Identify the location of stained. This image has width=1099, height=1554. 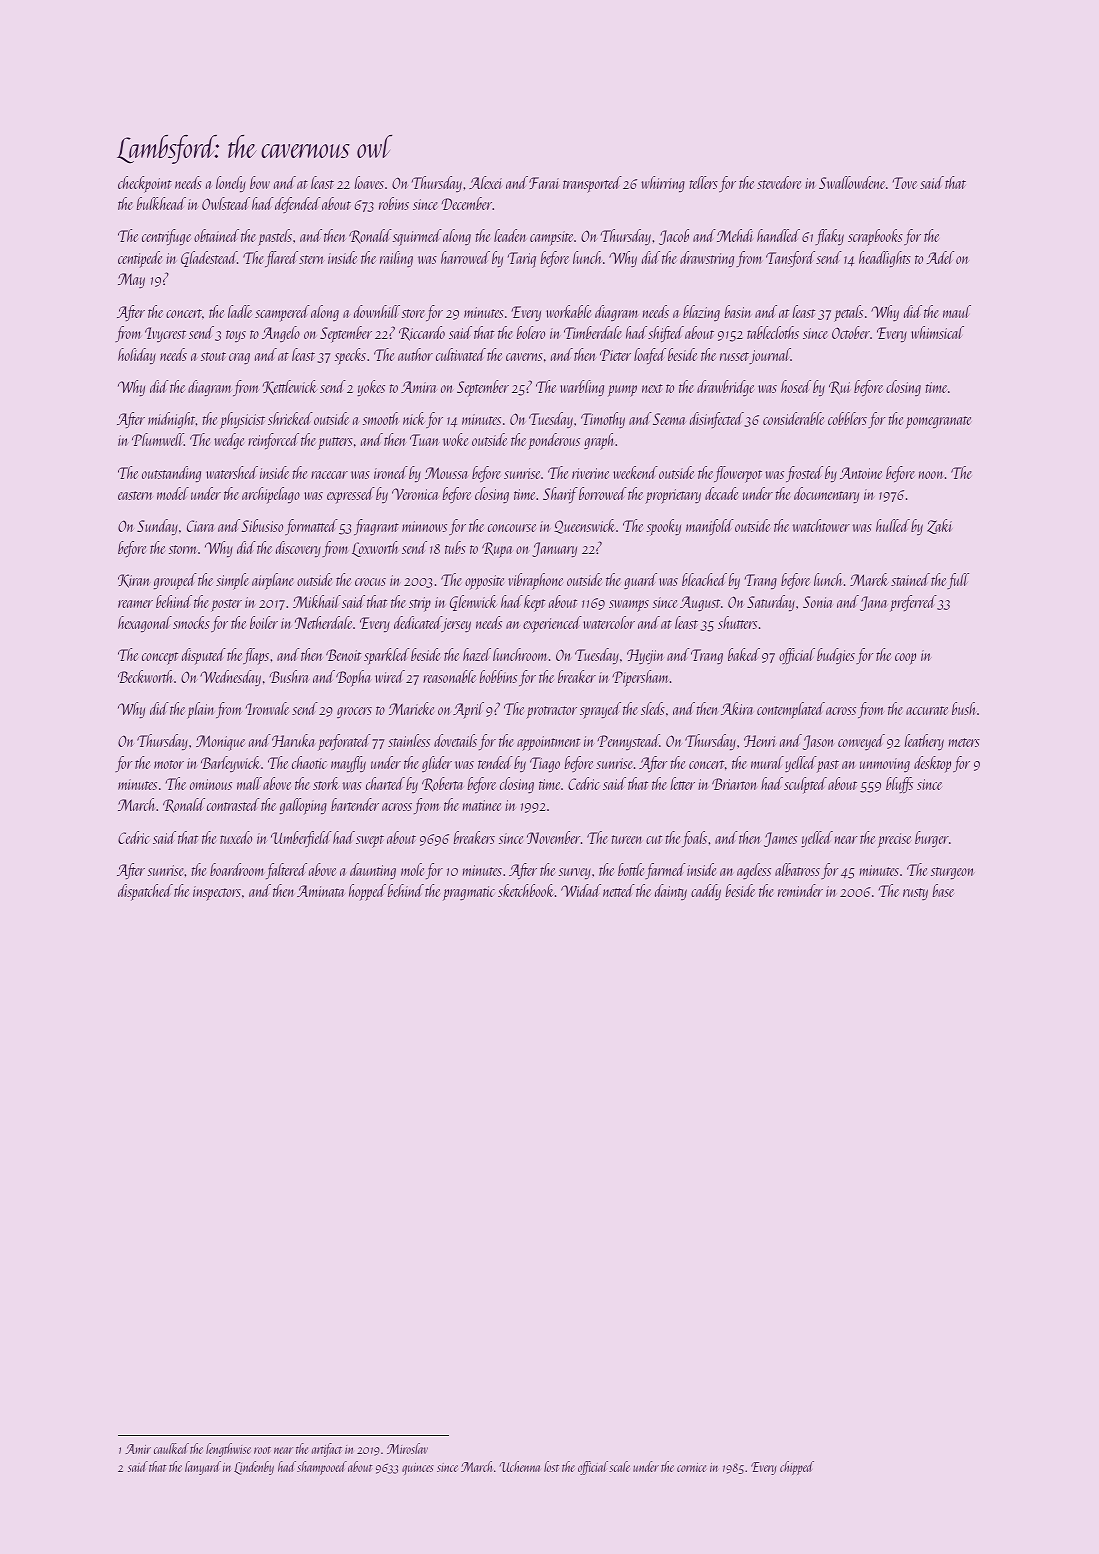
(910, 579).
